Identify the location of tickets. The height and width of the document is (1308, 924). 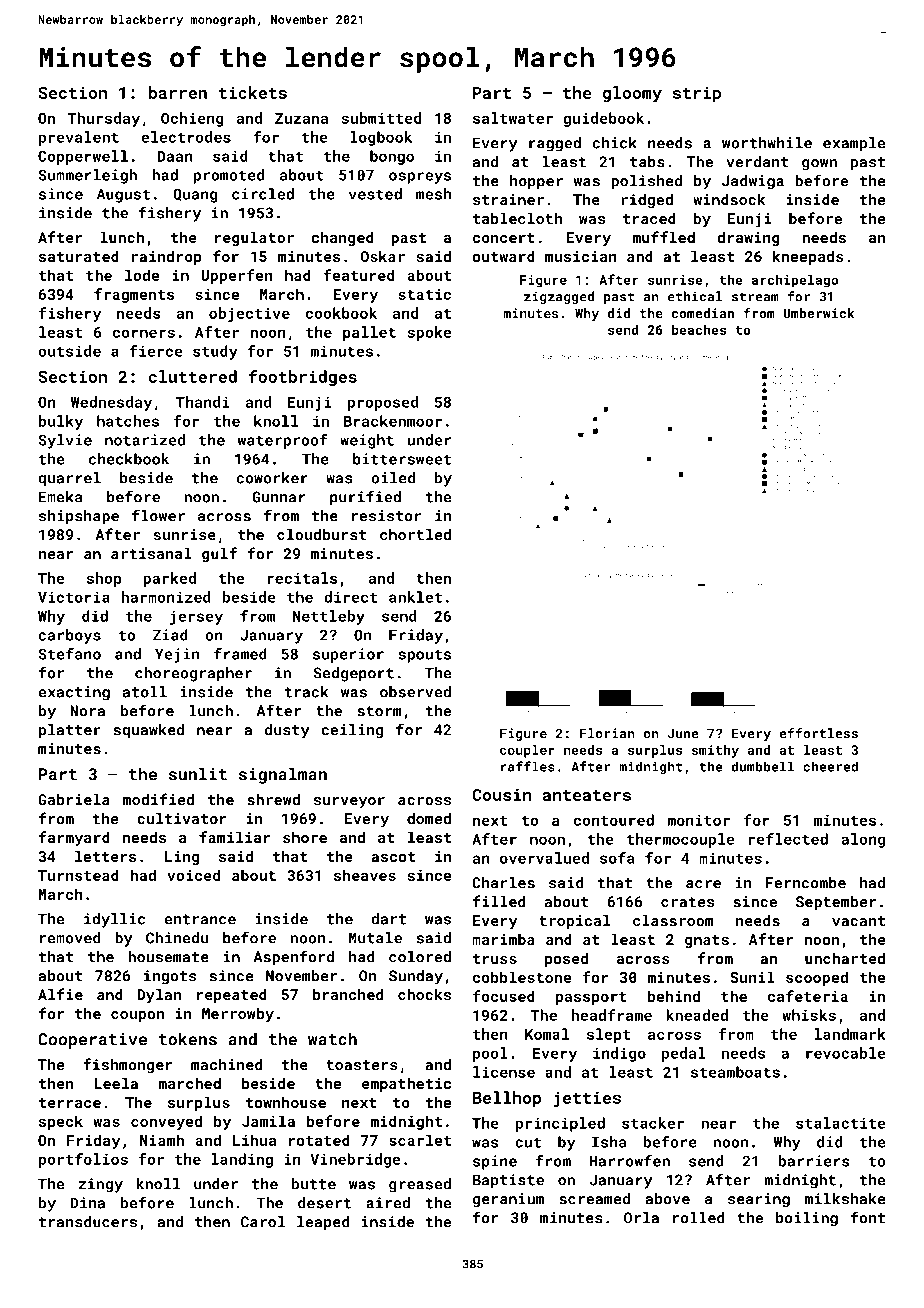
(253, 92).
